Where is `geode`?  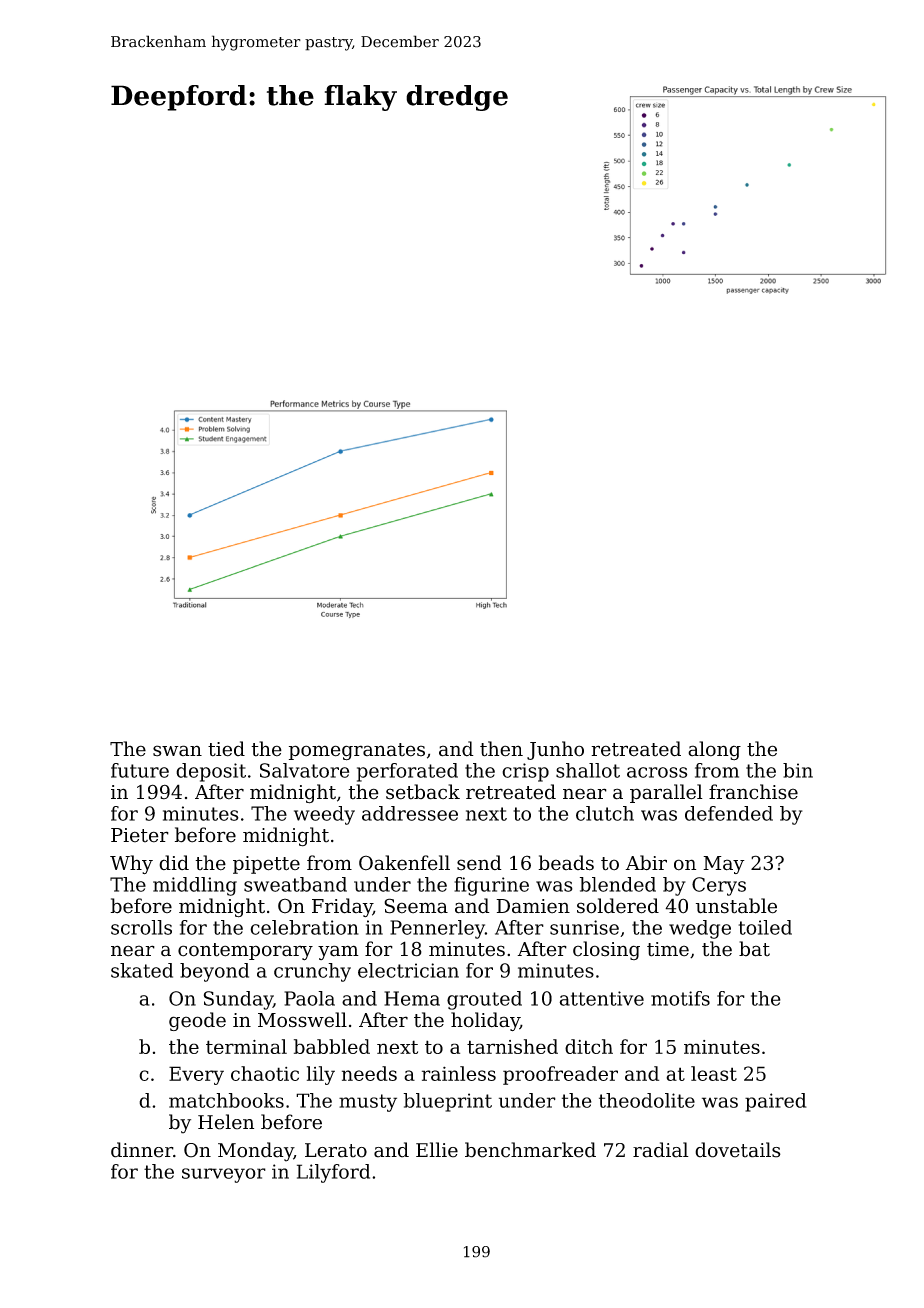 geode is located at coordinates (197, 1021).
